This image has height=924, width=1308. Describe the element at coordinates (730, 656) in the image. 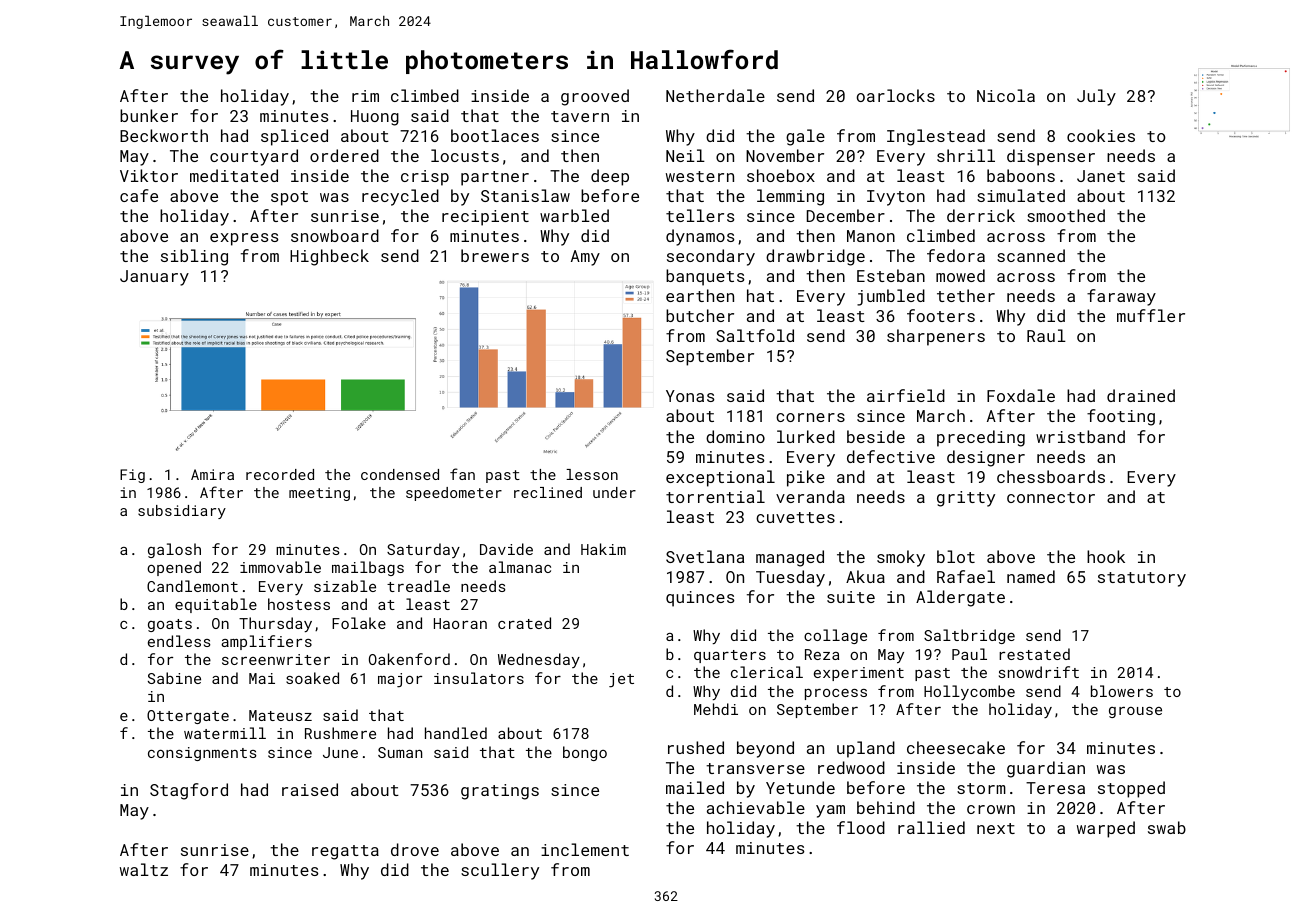

I see `quarters` at that location.
